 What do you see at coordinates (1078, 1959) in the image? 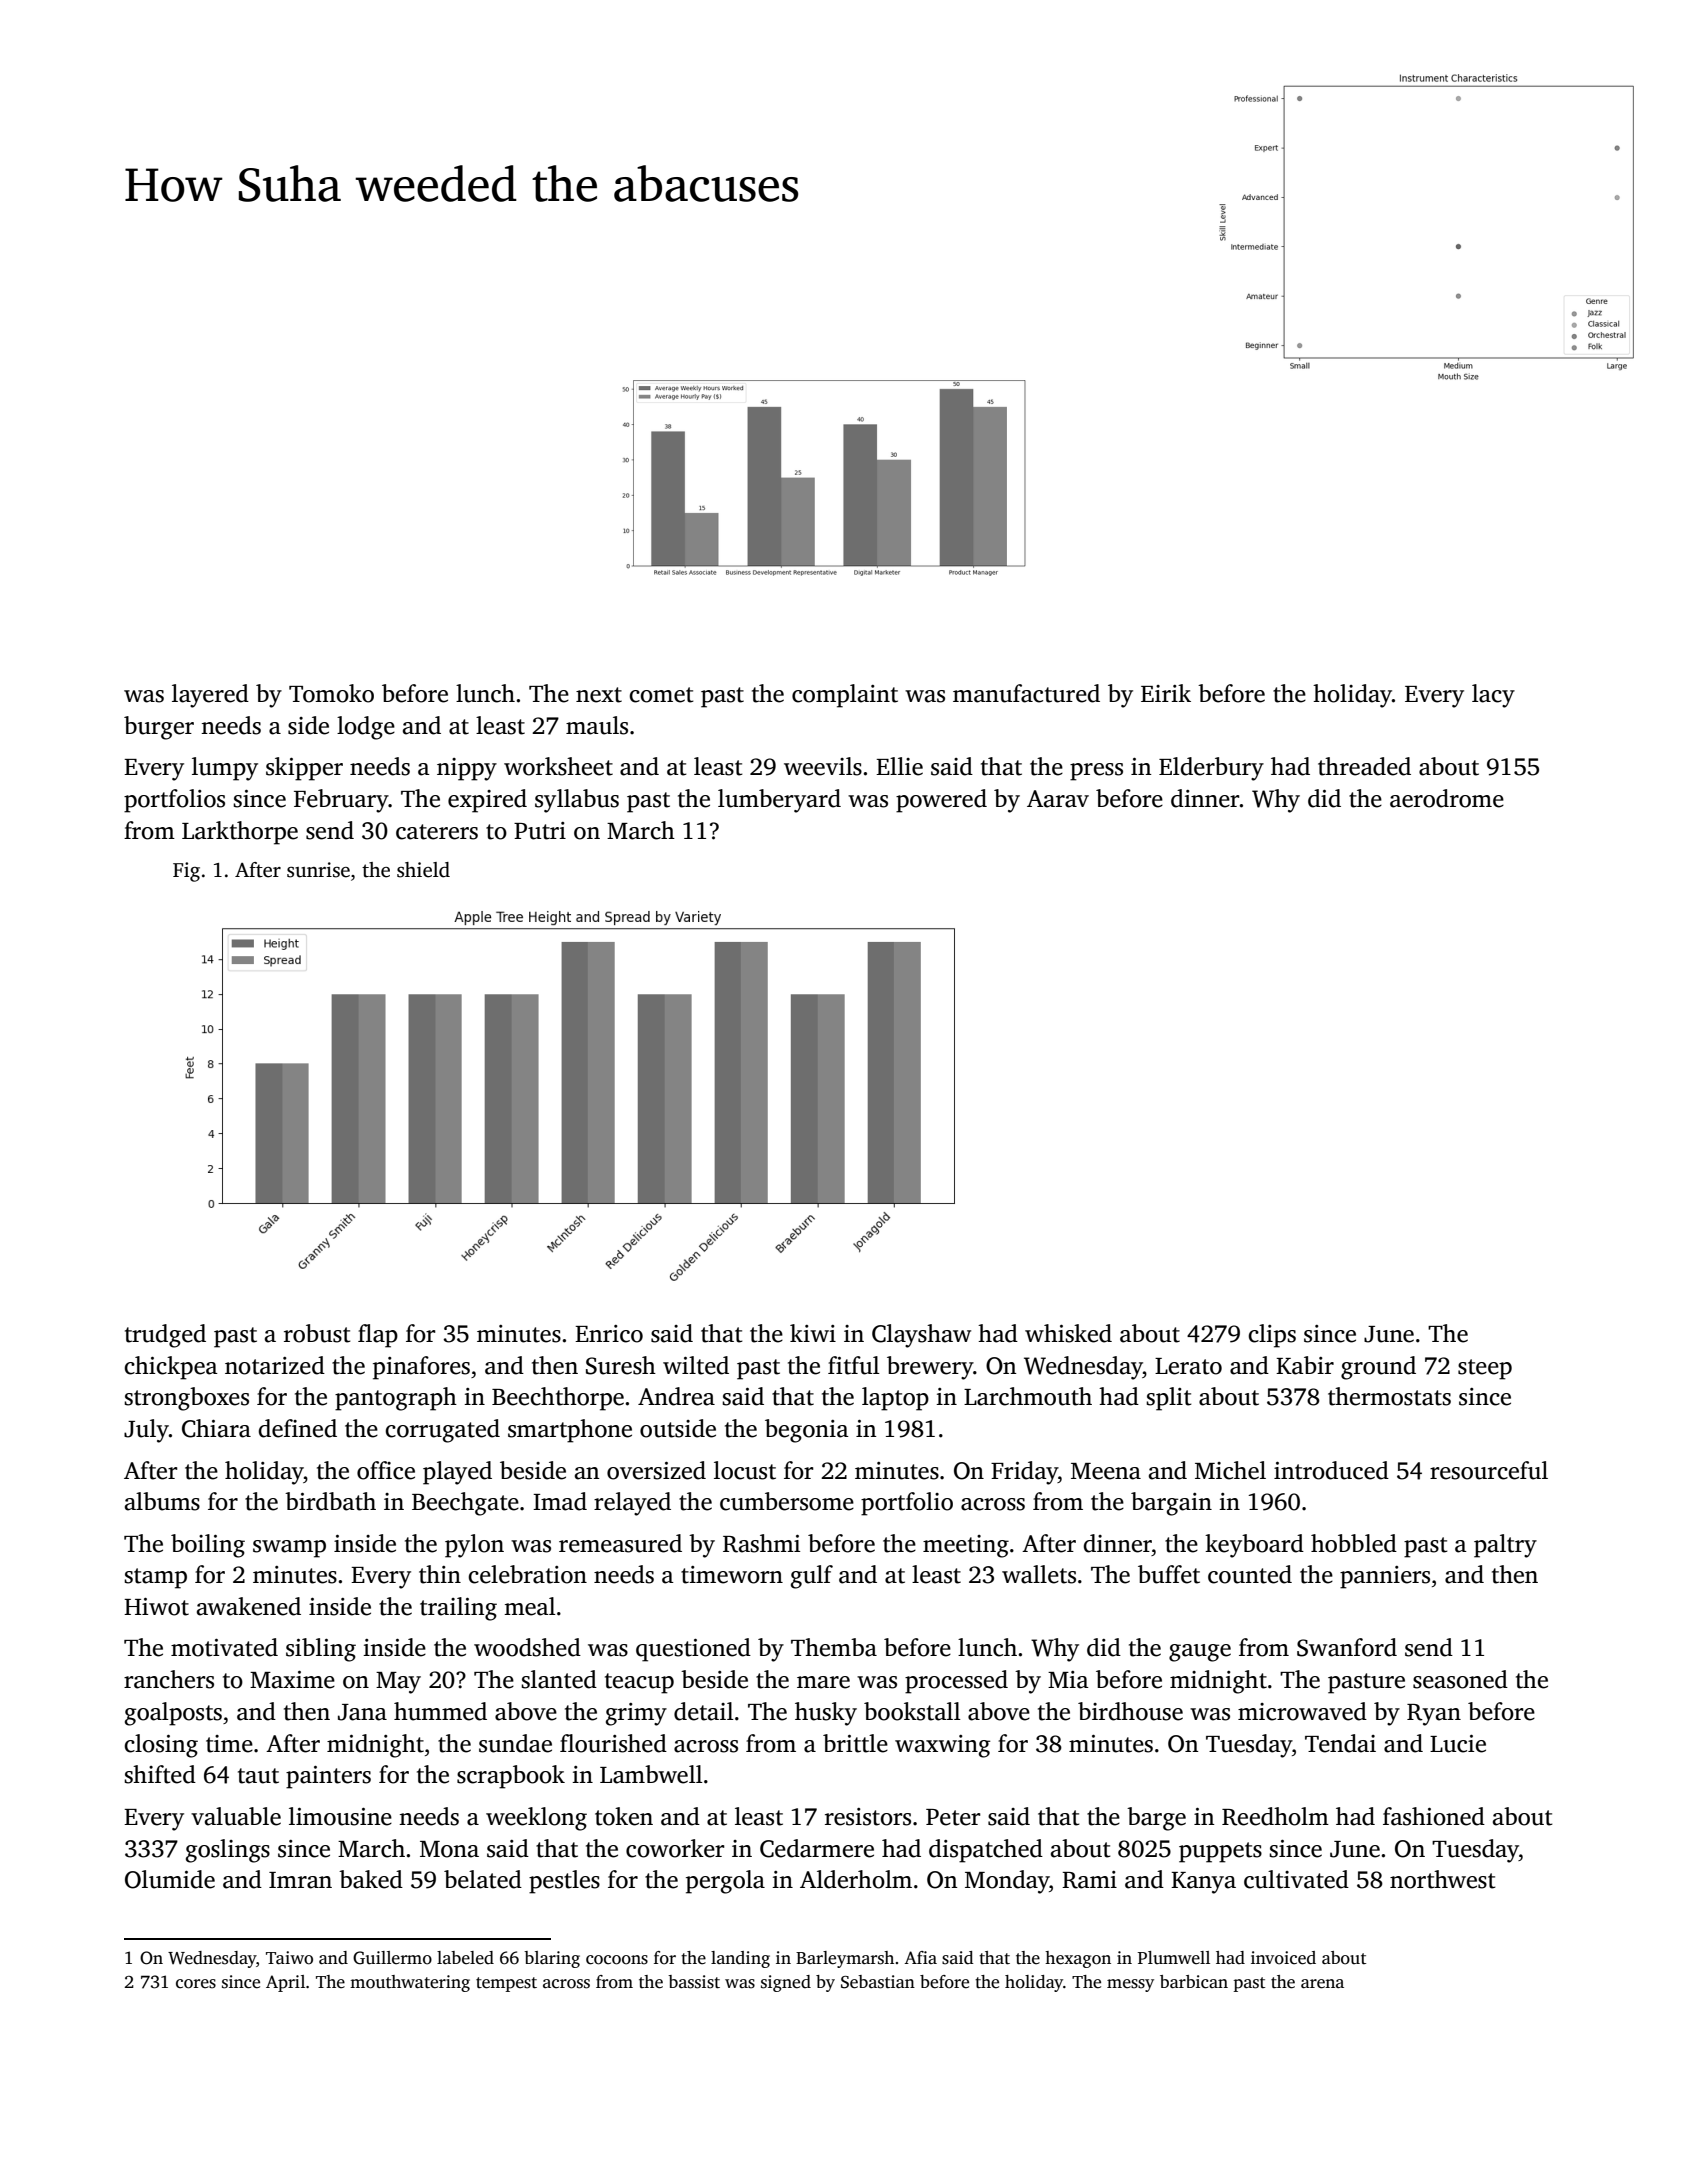
I see `hexagon` at bounding box center [1078, 1959].
